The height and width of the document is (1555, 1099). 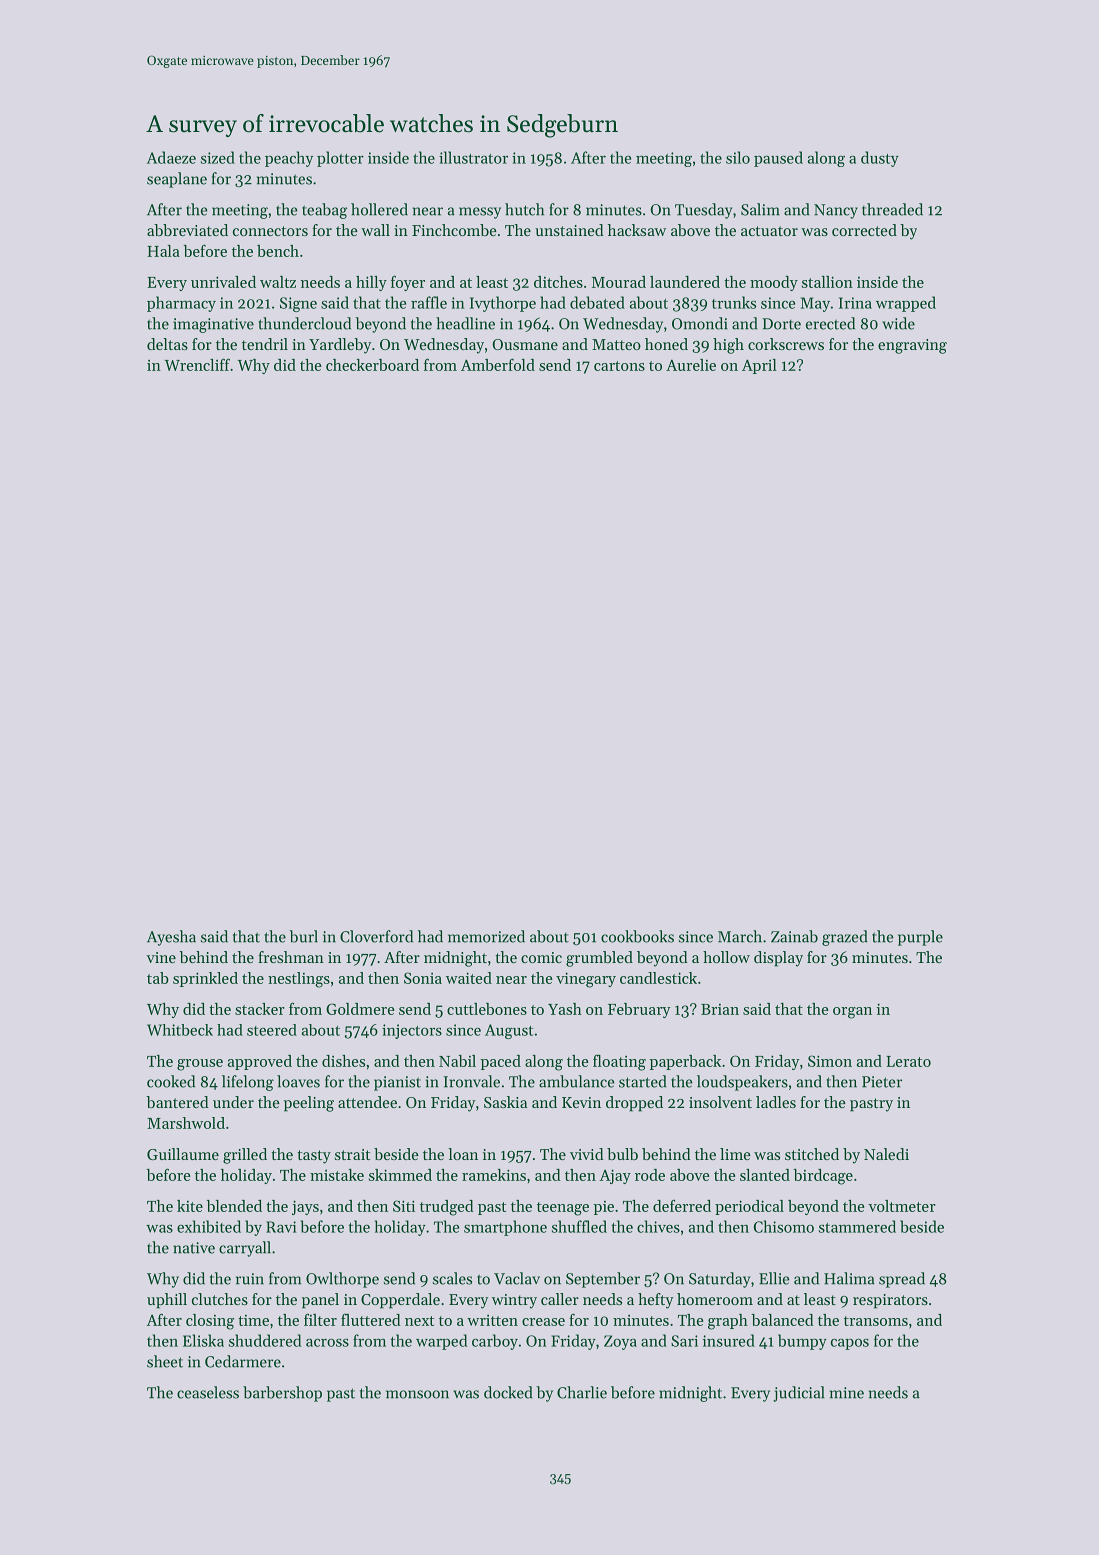 What do you see at coordinates (372, 365) in the document?
I see `checkerboard` at bounding box center [372, 365].
